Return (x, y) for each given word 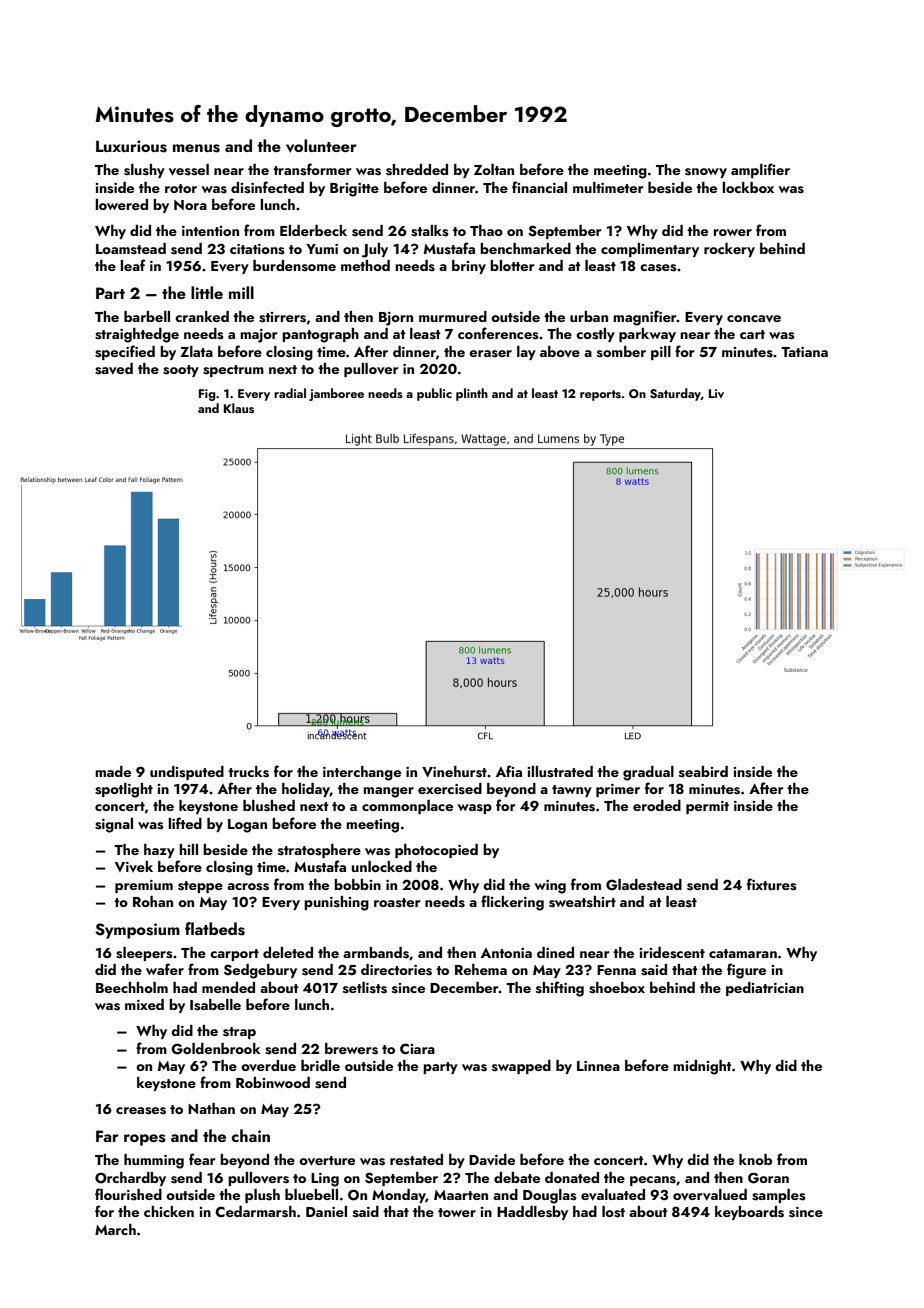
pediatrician (765, 989)
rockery (729, 250)
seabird (703, 772)
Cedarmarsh (255, 1212)
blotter (512, 265)
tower (457, 1212)
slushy (144, 171)
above (560, 351)
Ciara (417, 1048)
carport (234, 955)
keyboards (749, 1213)
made (113, 771)
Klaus (239, 408)
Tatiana (804, 352)
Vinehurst (454, 772)
